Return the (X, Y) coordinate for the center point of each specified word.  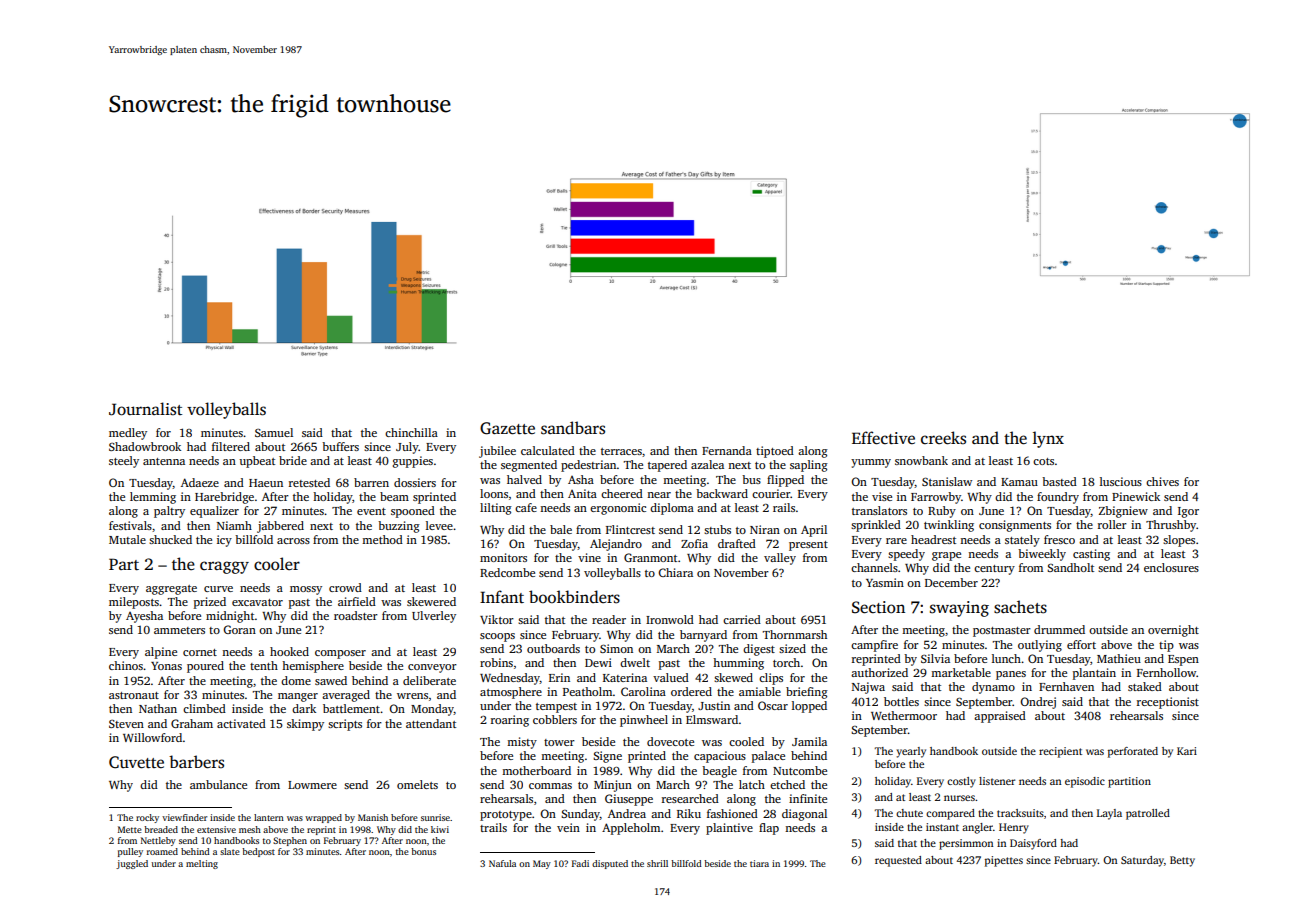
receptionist (1168, 703)
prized (210, 603)
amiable (760, 691)
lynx (1048, 439)
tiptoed (775, 452)
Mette (130, 829)
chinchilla (411, 432)
